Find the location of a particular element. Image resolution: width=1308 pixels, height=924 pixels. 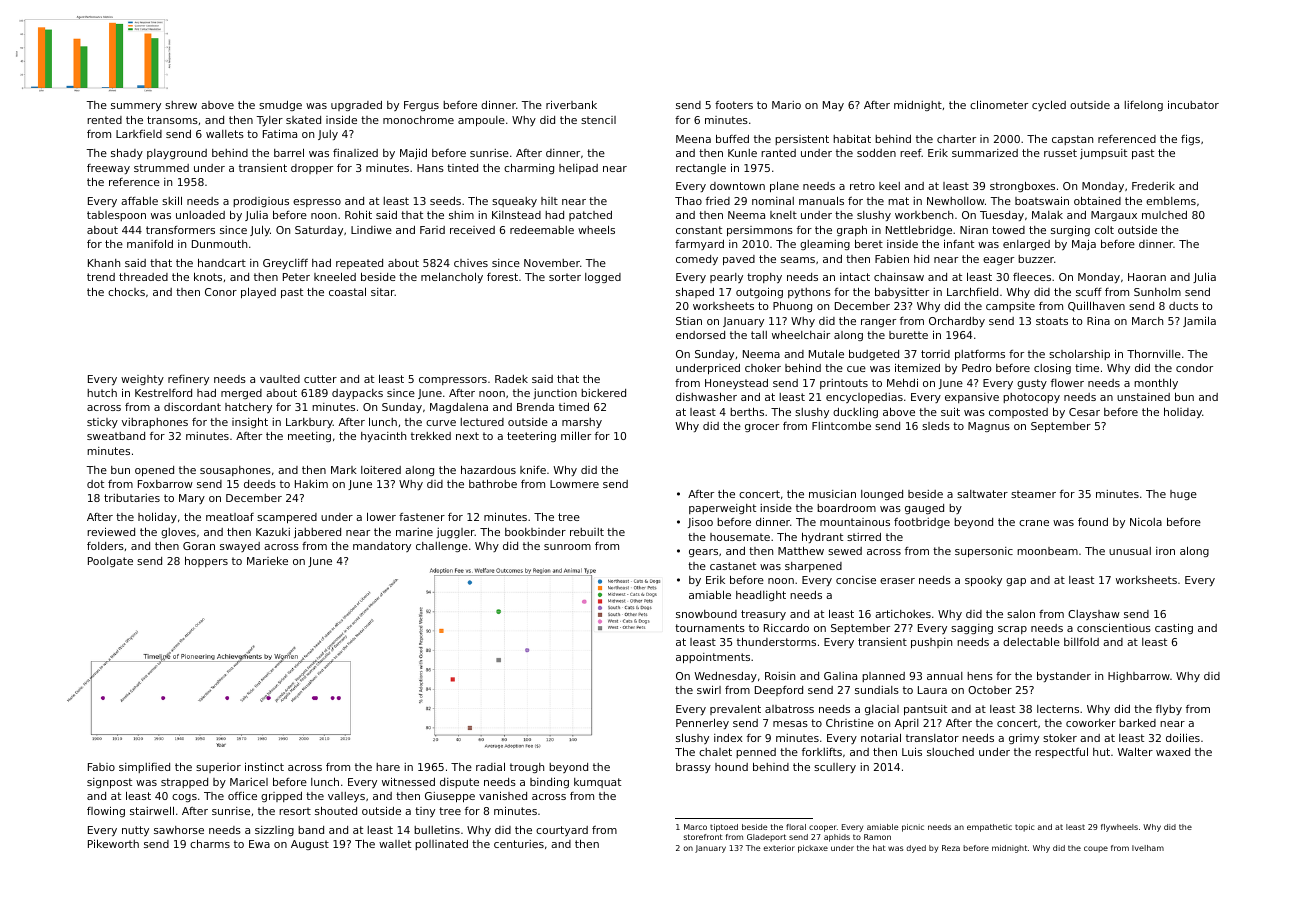

Jisoo is located at coordinates (700, 523).
